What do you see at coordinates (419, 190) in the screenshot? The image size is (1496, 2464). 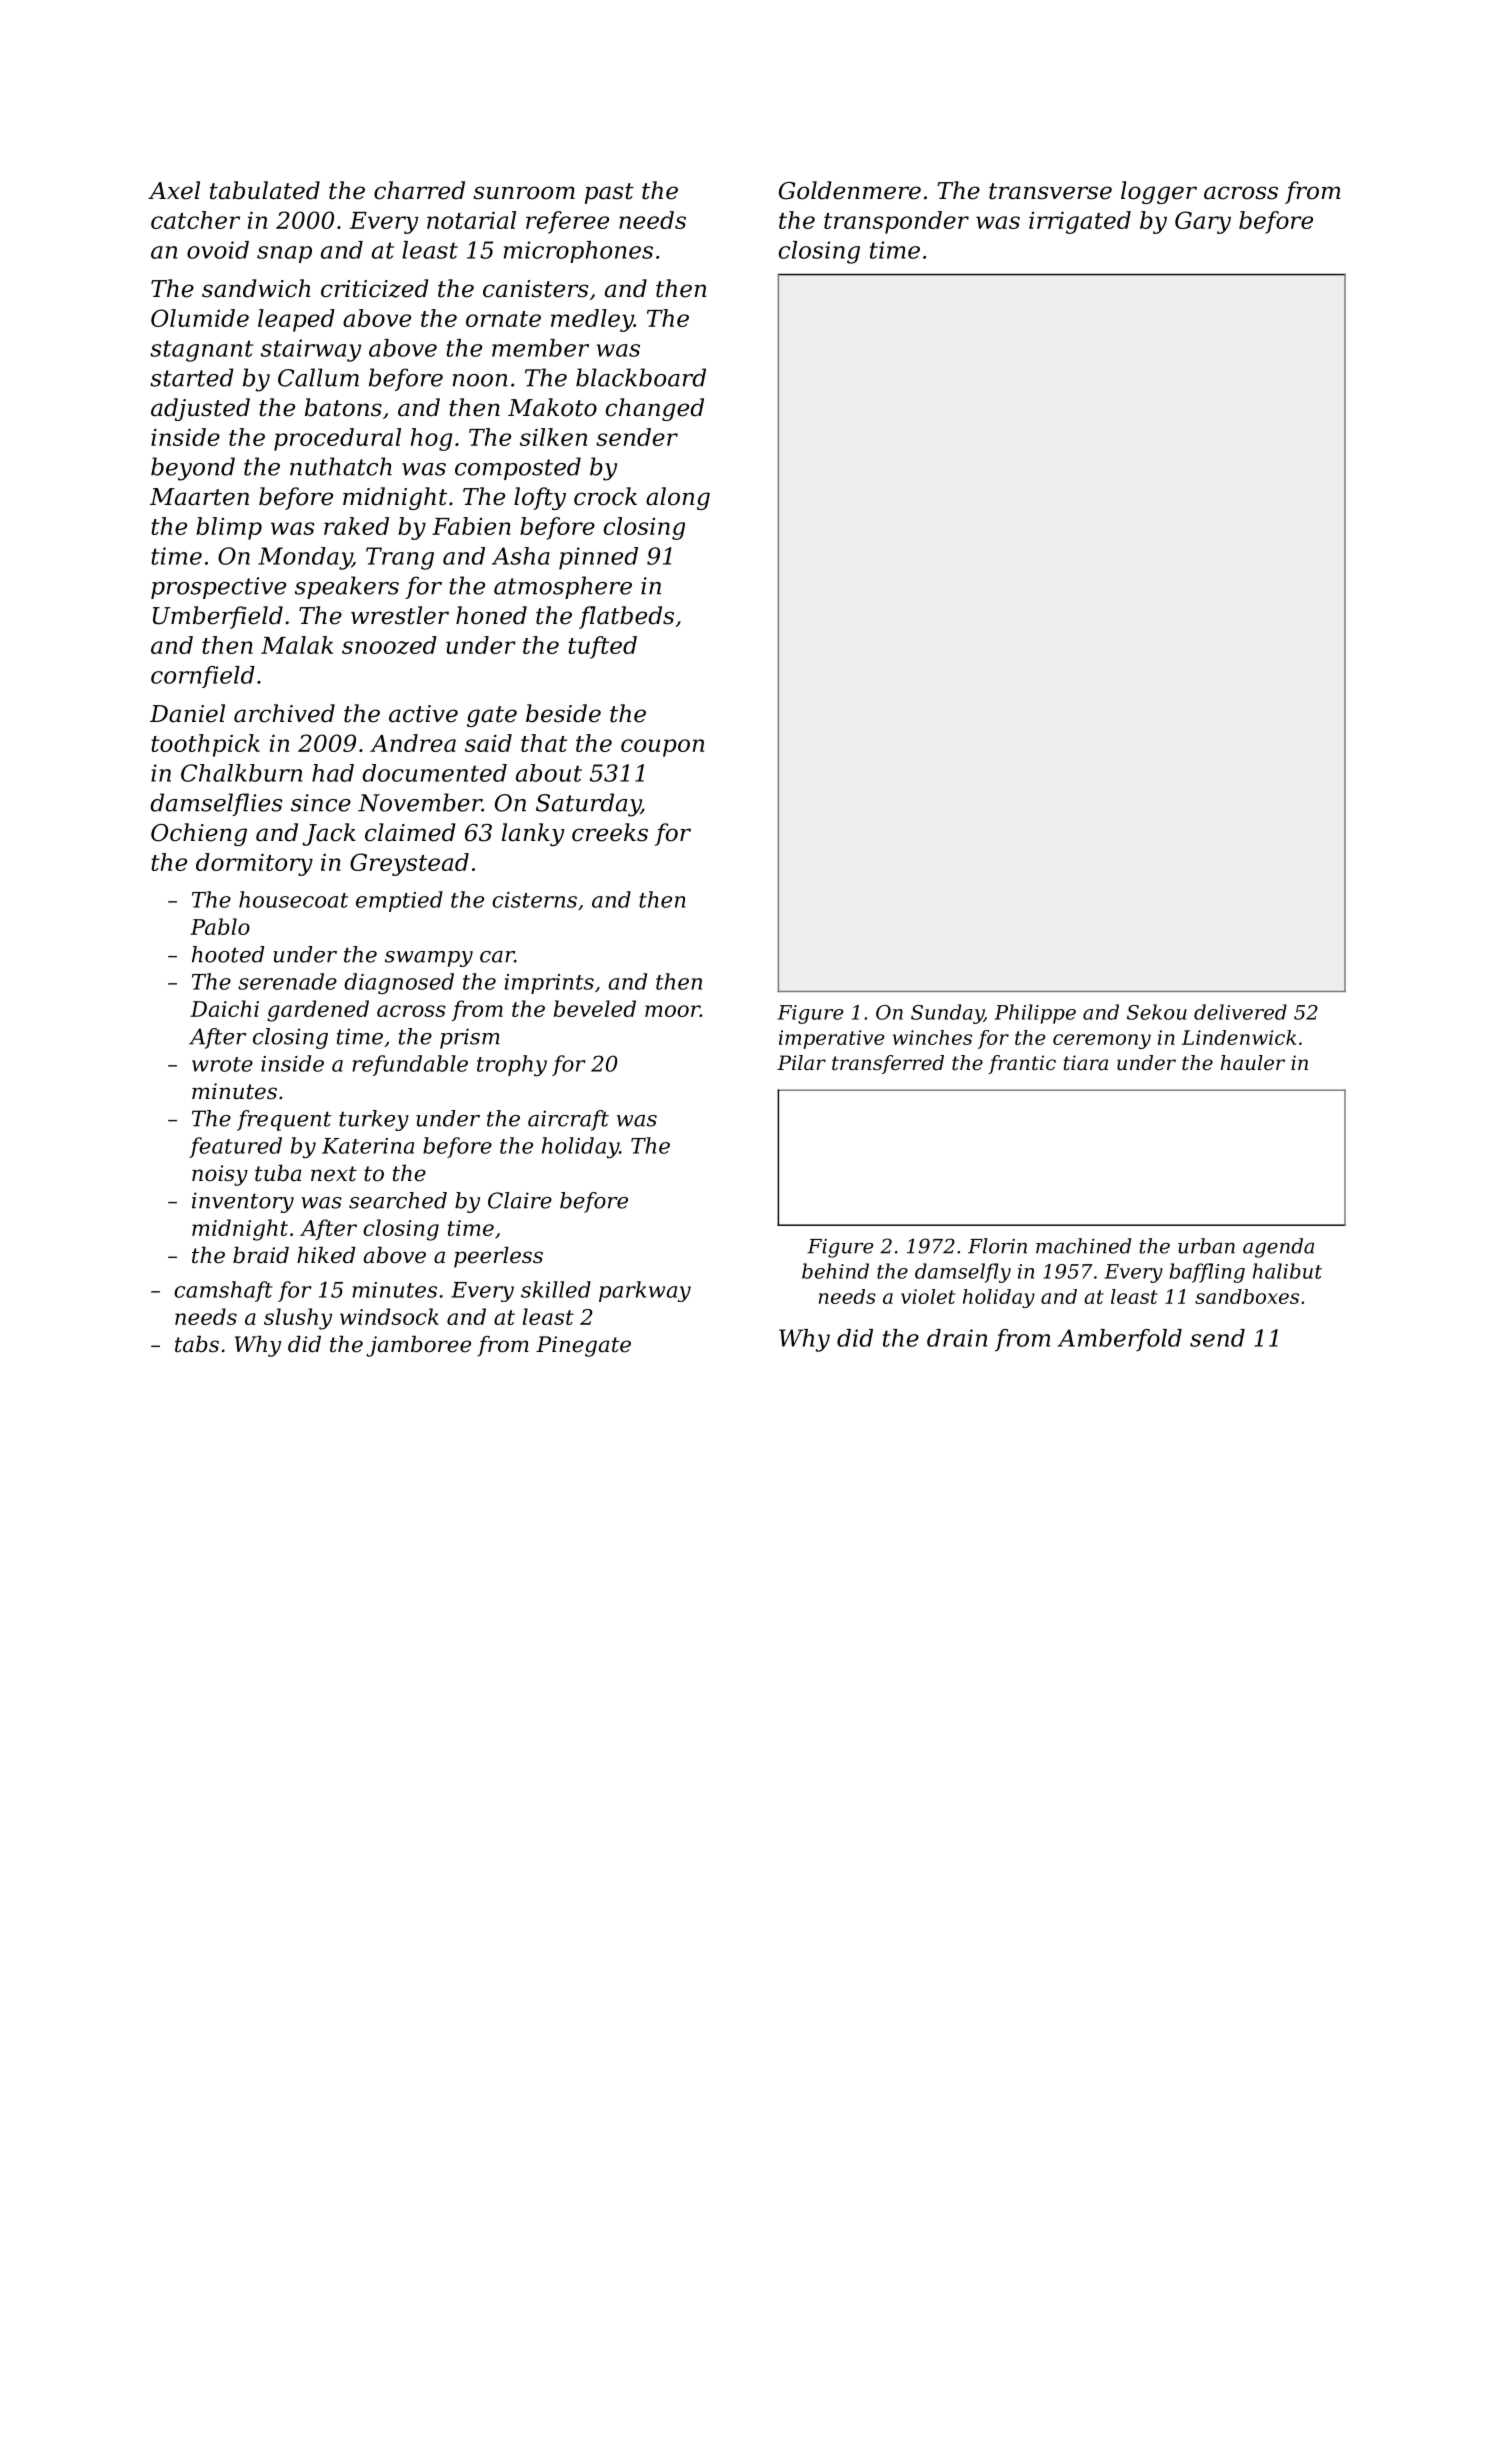 I see `charred` at bounding box center [419, 190].
